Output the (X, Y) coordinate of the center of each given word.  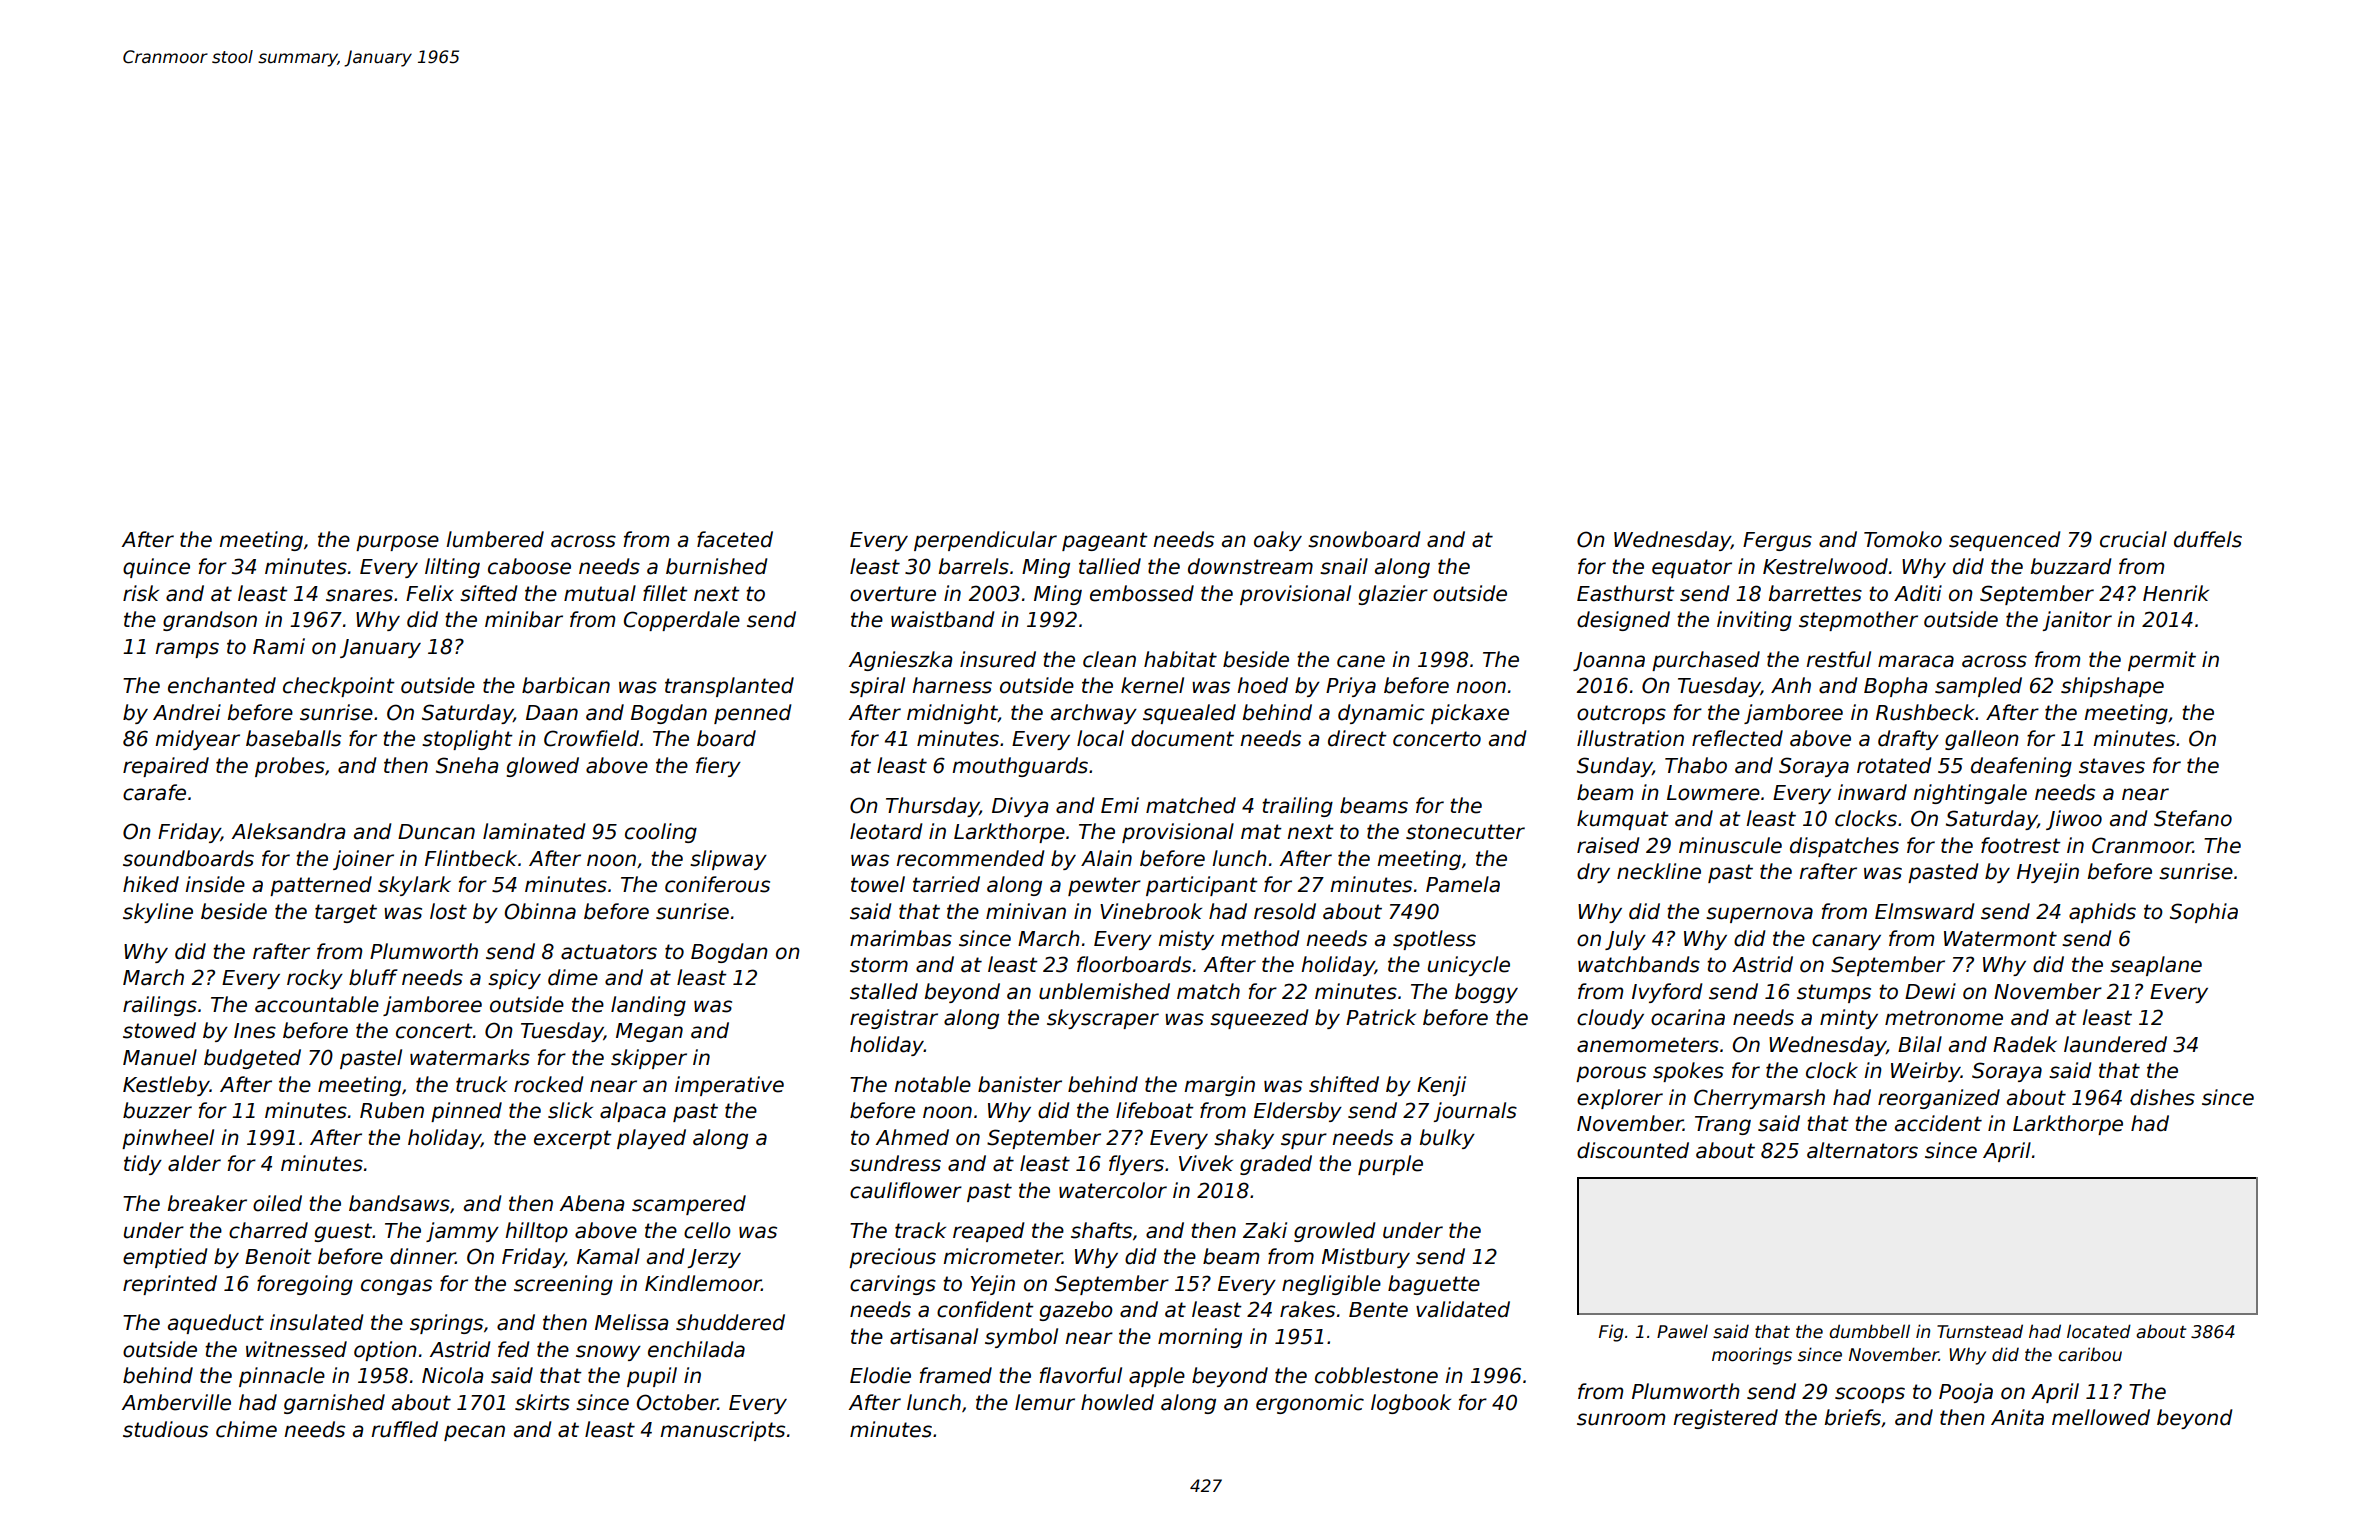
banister (1020, 1084)
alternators (1862, 1150)
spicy (514, 979)
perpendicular (985, 541)
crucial (2133, 539)
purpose (397, 543)
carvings (893, 1285)
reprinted (170, 1285)
